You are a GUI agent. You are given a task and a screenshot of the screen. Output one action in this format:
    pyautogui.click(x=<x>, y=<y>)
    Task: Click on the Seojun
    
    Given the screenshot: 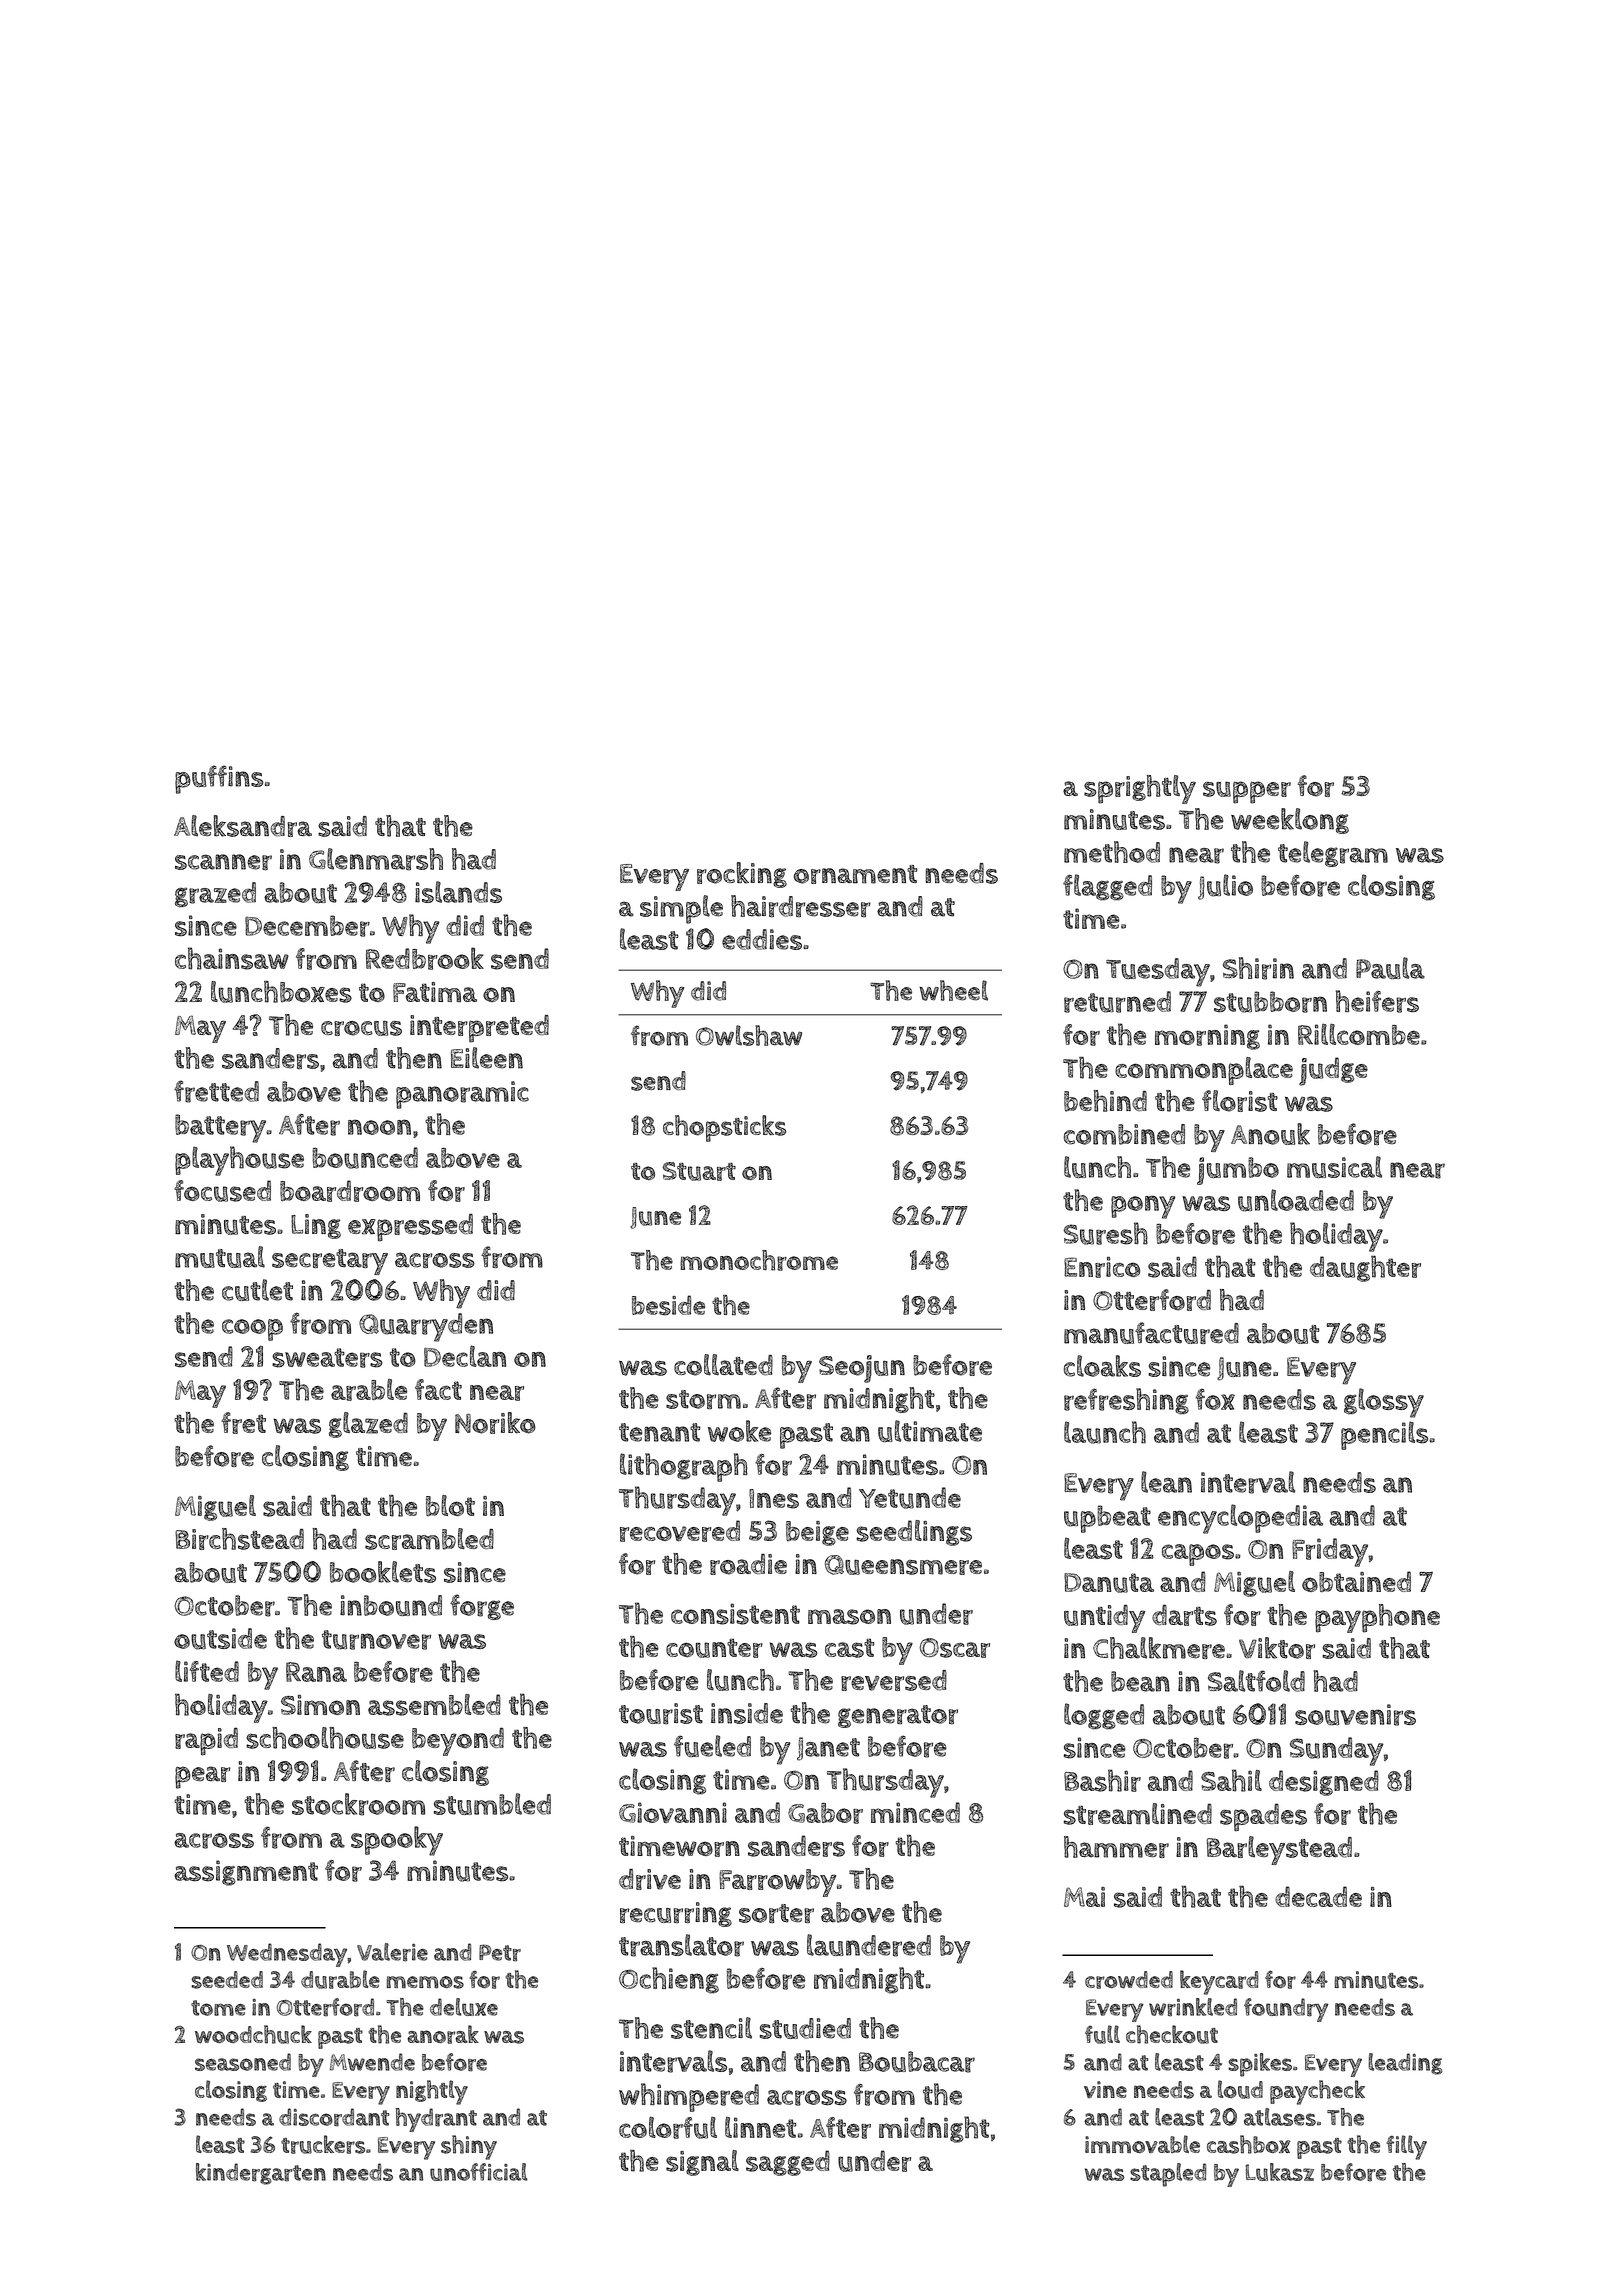 What is the action you would take?
    pyautogui.click(x=862, y=1369)
